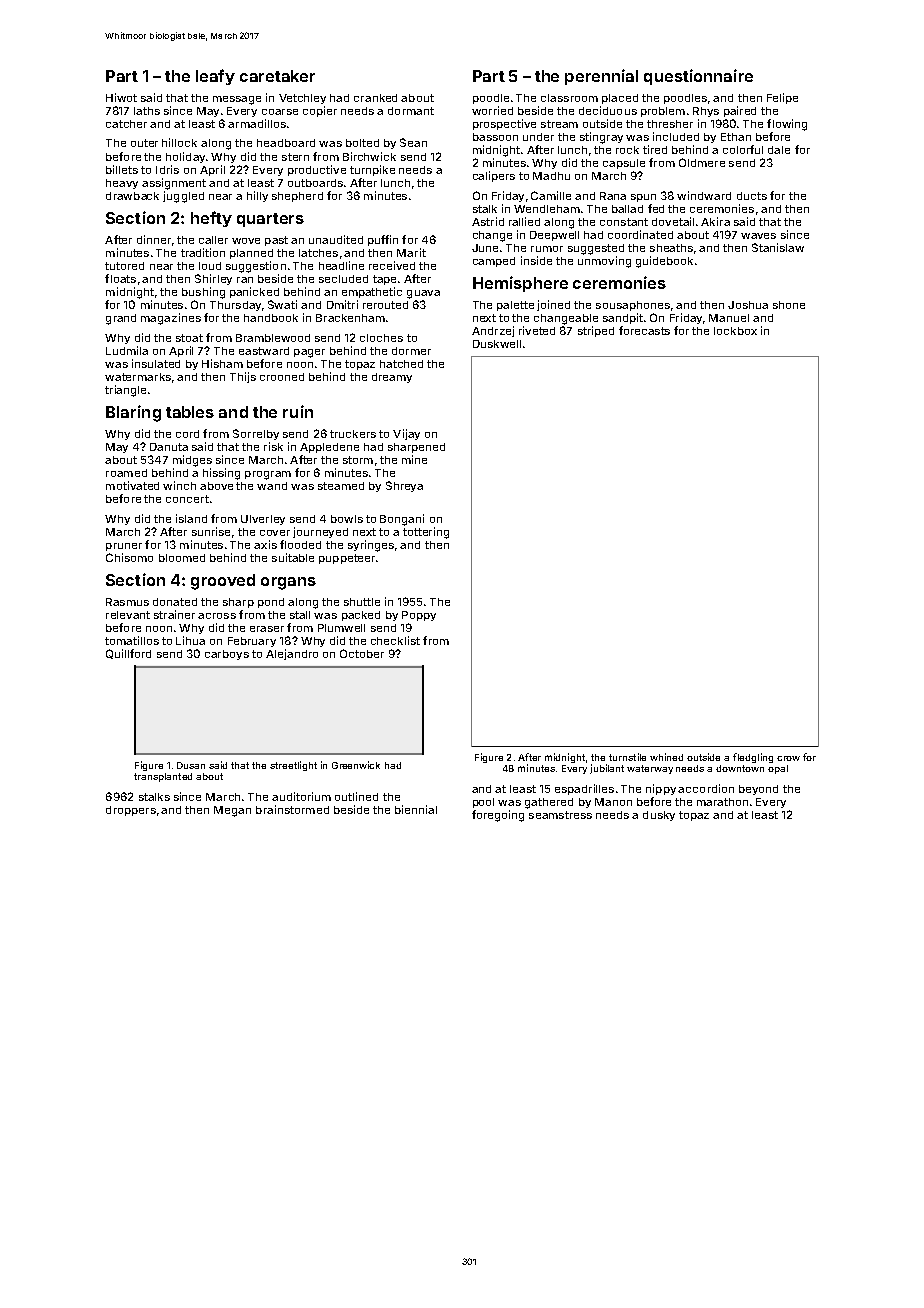  I want to click on shone, so click(789, 305).
